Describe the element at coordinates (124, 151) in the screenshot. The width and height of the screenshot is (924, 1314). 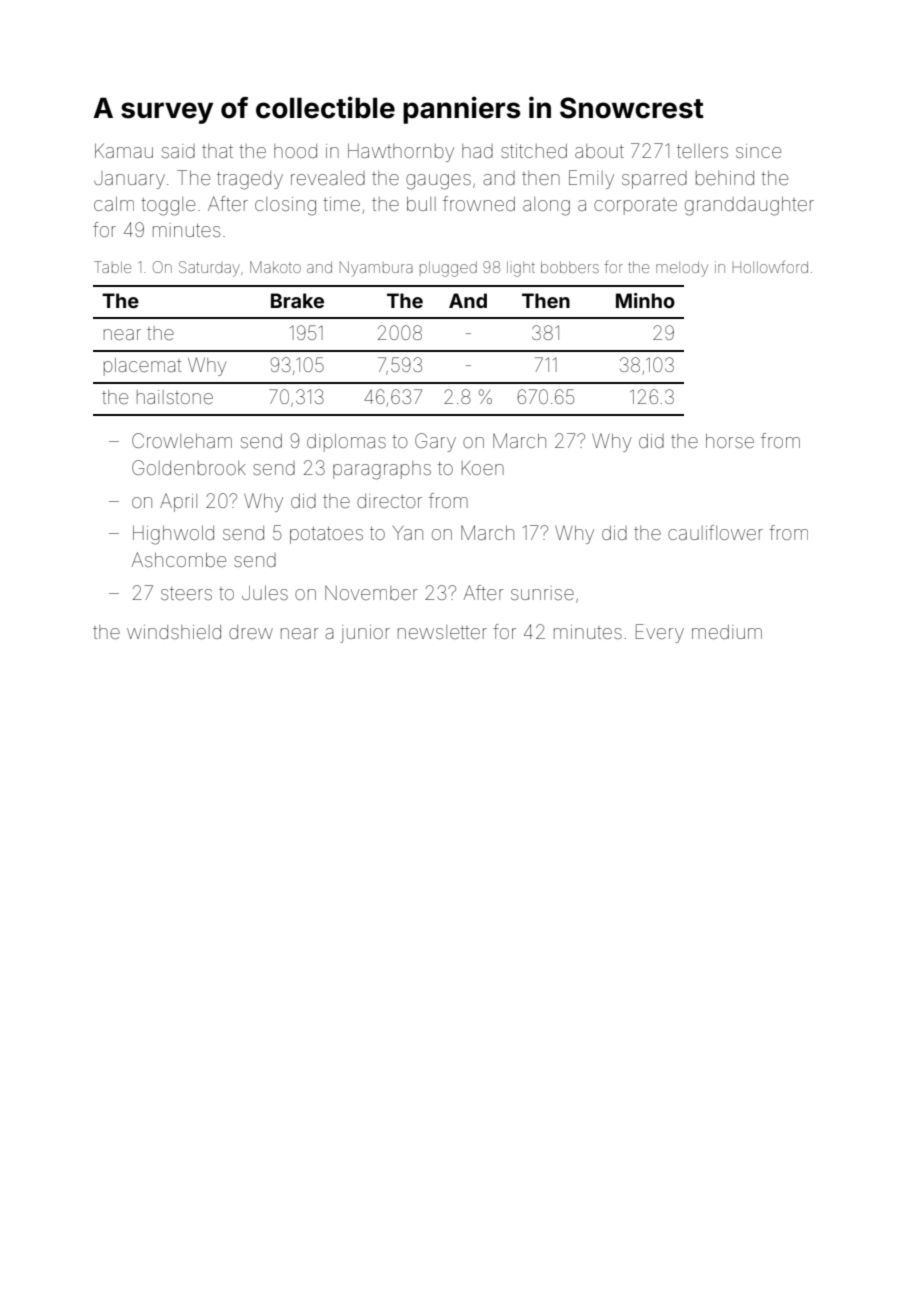
I see `Kamau` at that location.
